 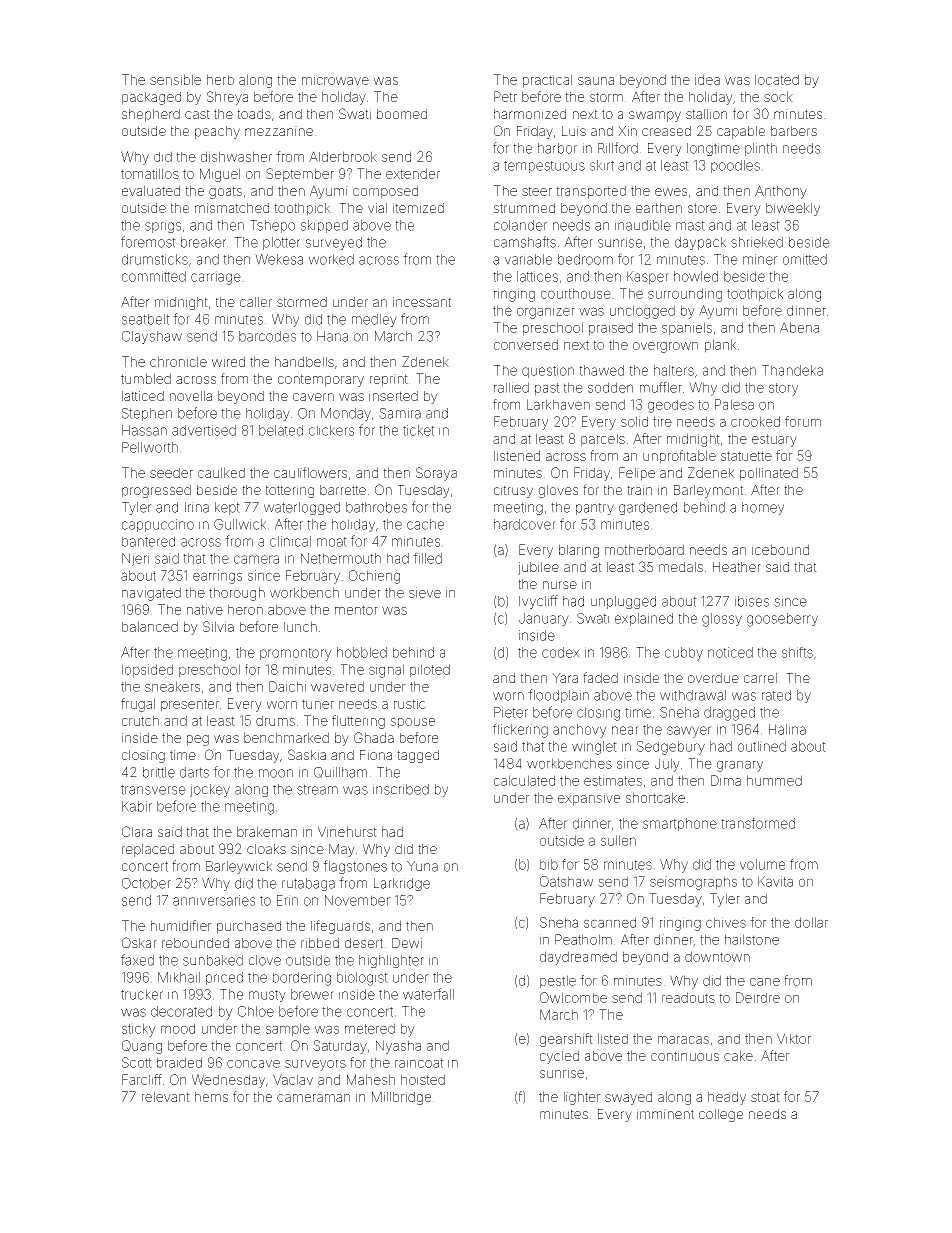 I want to click on microwave, so click(x=335, y=80).
